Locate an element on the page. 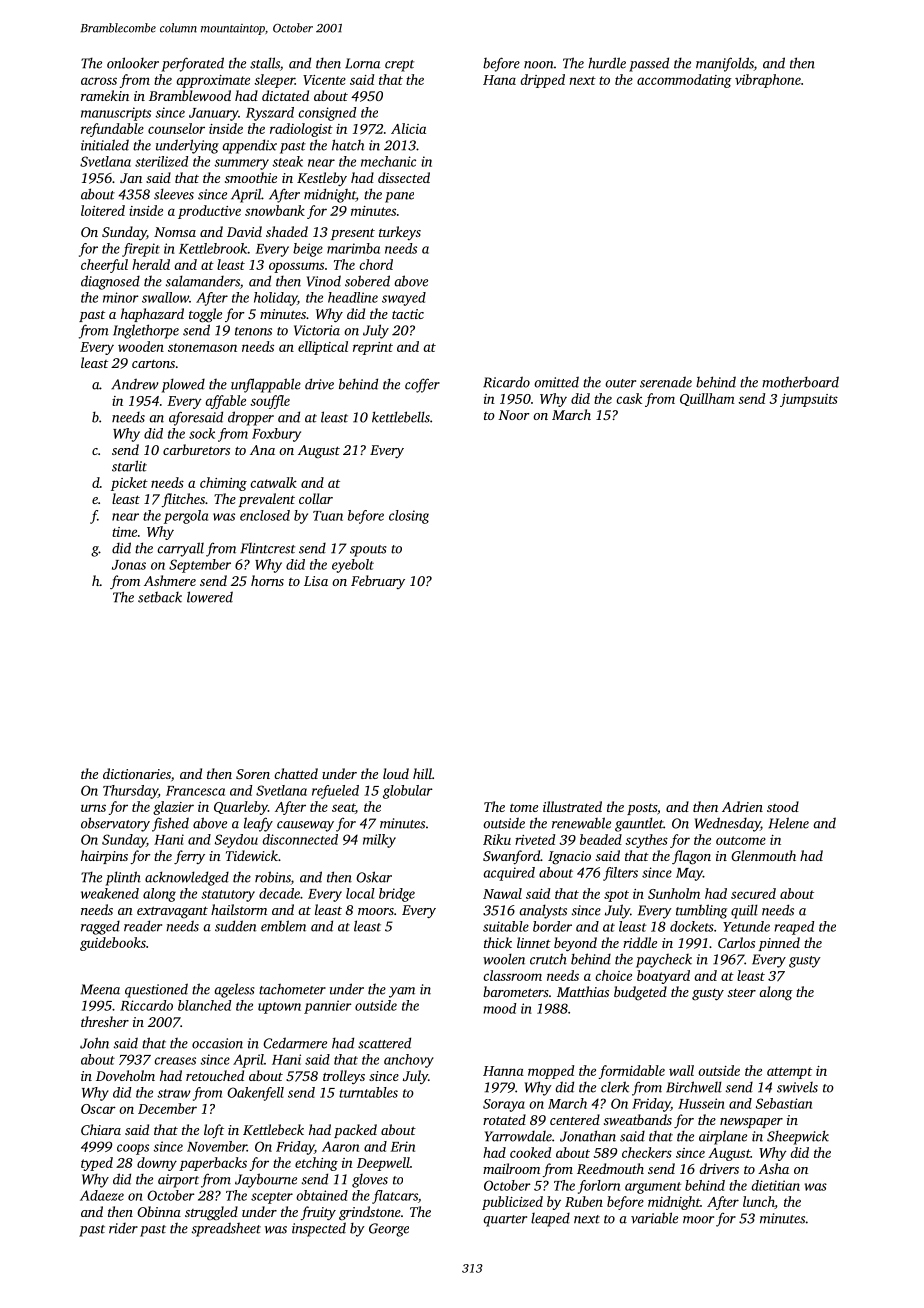 Image resolution: width=924 pixels, height=1308 pixels. dropper is located at coordinates (251, 418).
